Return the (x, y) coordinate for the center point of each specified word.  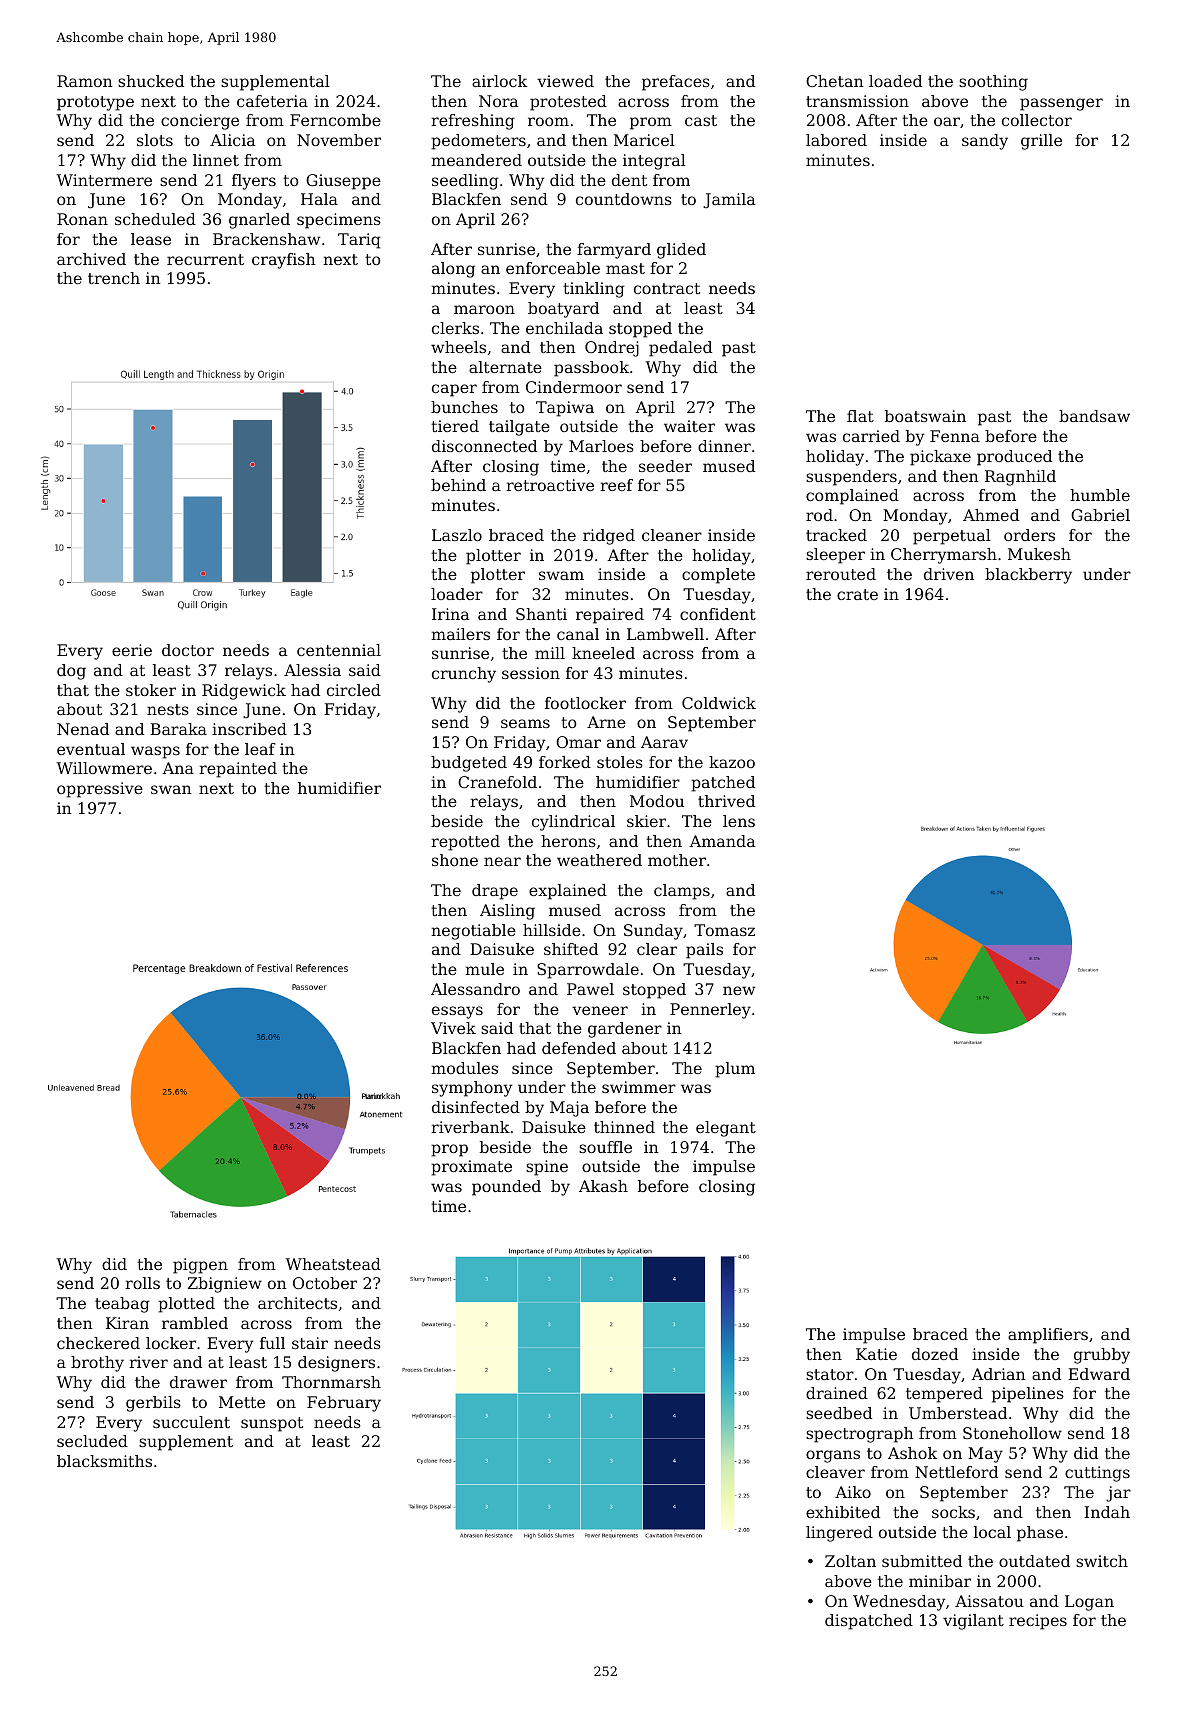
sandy (985, 142)
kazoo (732, 762)
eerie (132, 650)
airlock (499, 81)
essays (457, 1012)
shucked (151, 81)
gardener (625, 1030)
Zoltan (850, 1561)
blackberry (1028, 576)
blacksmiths (104, 1461)
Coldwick (719, 703)
